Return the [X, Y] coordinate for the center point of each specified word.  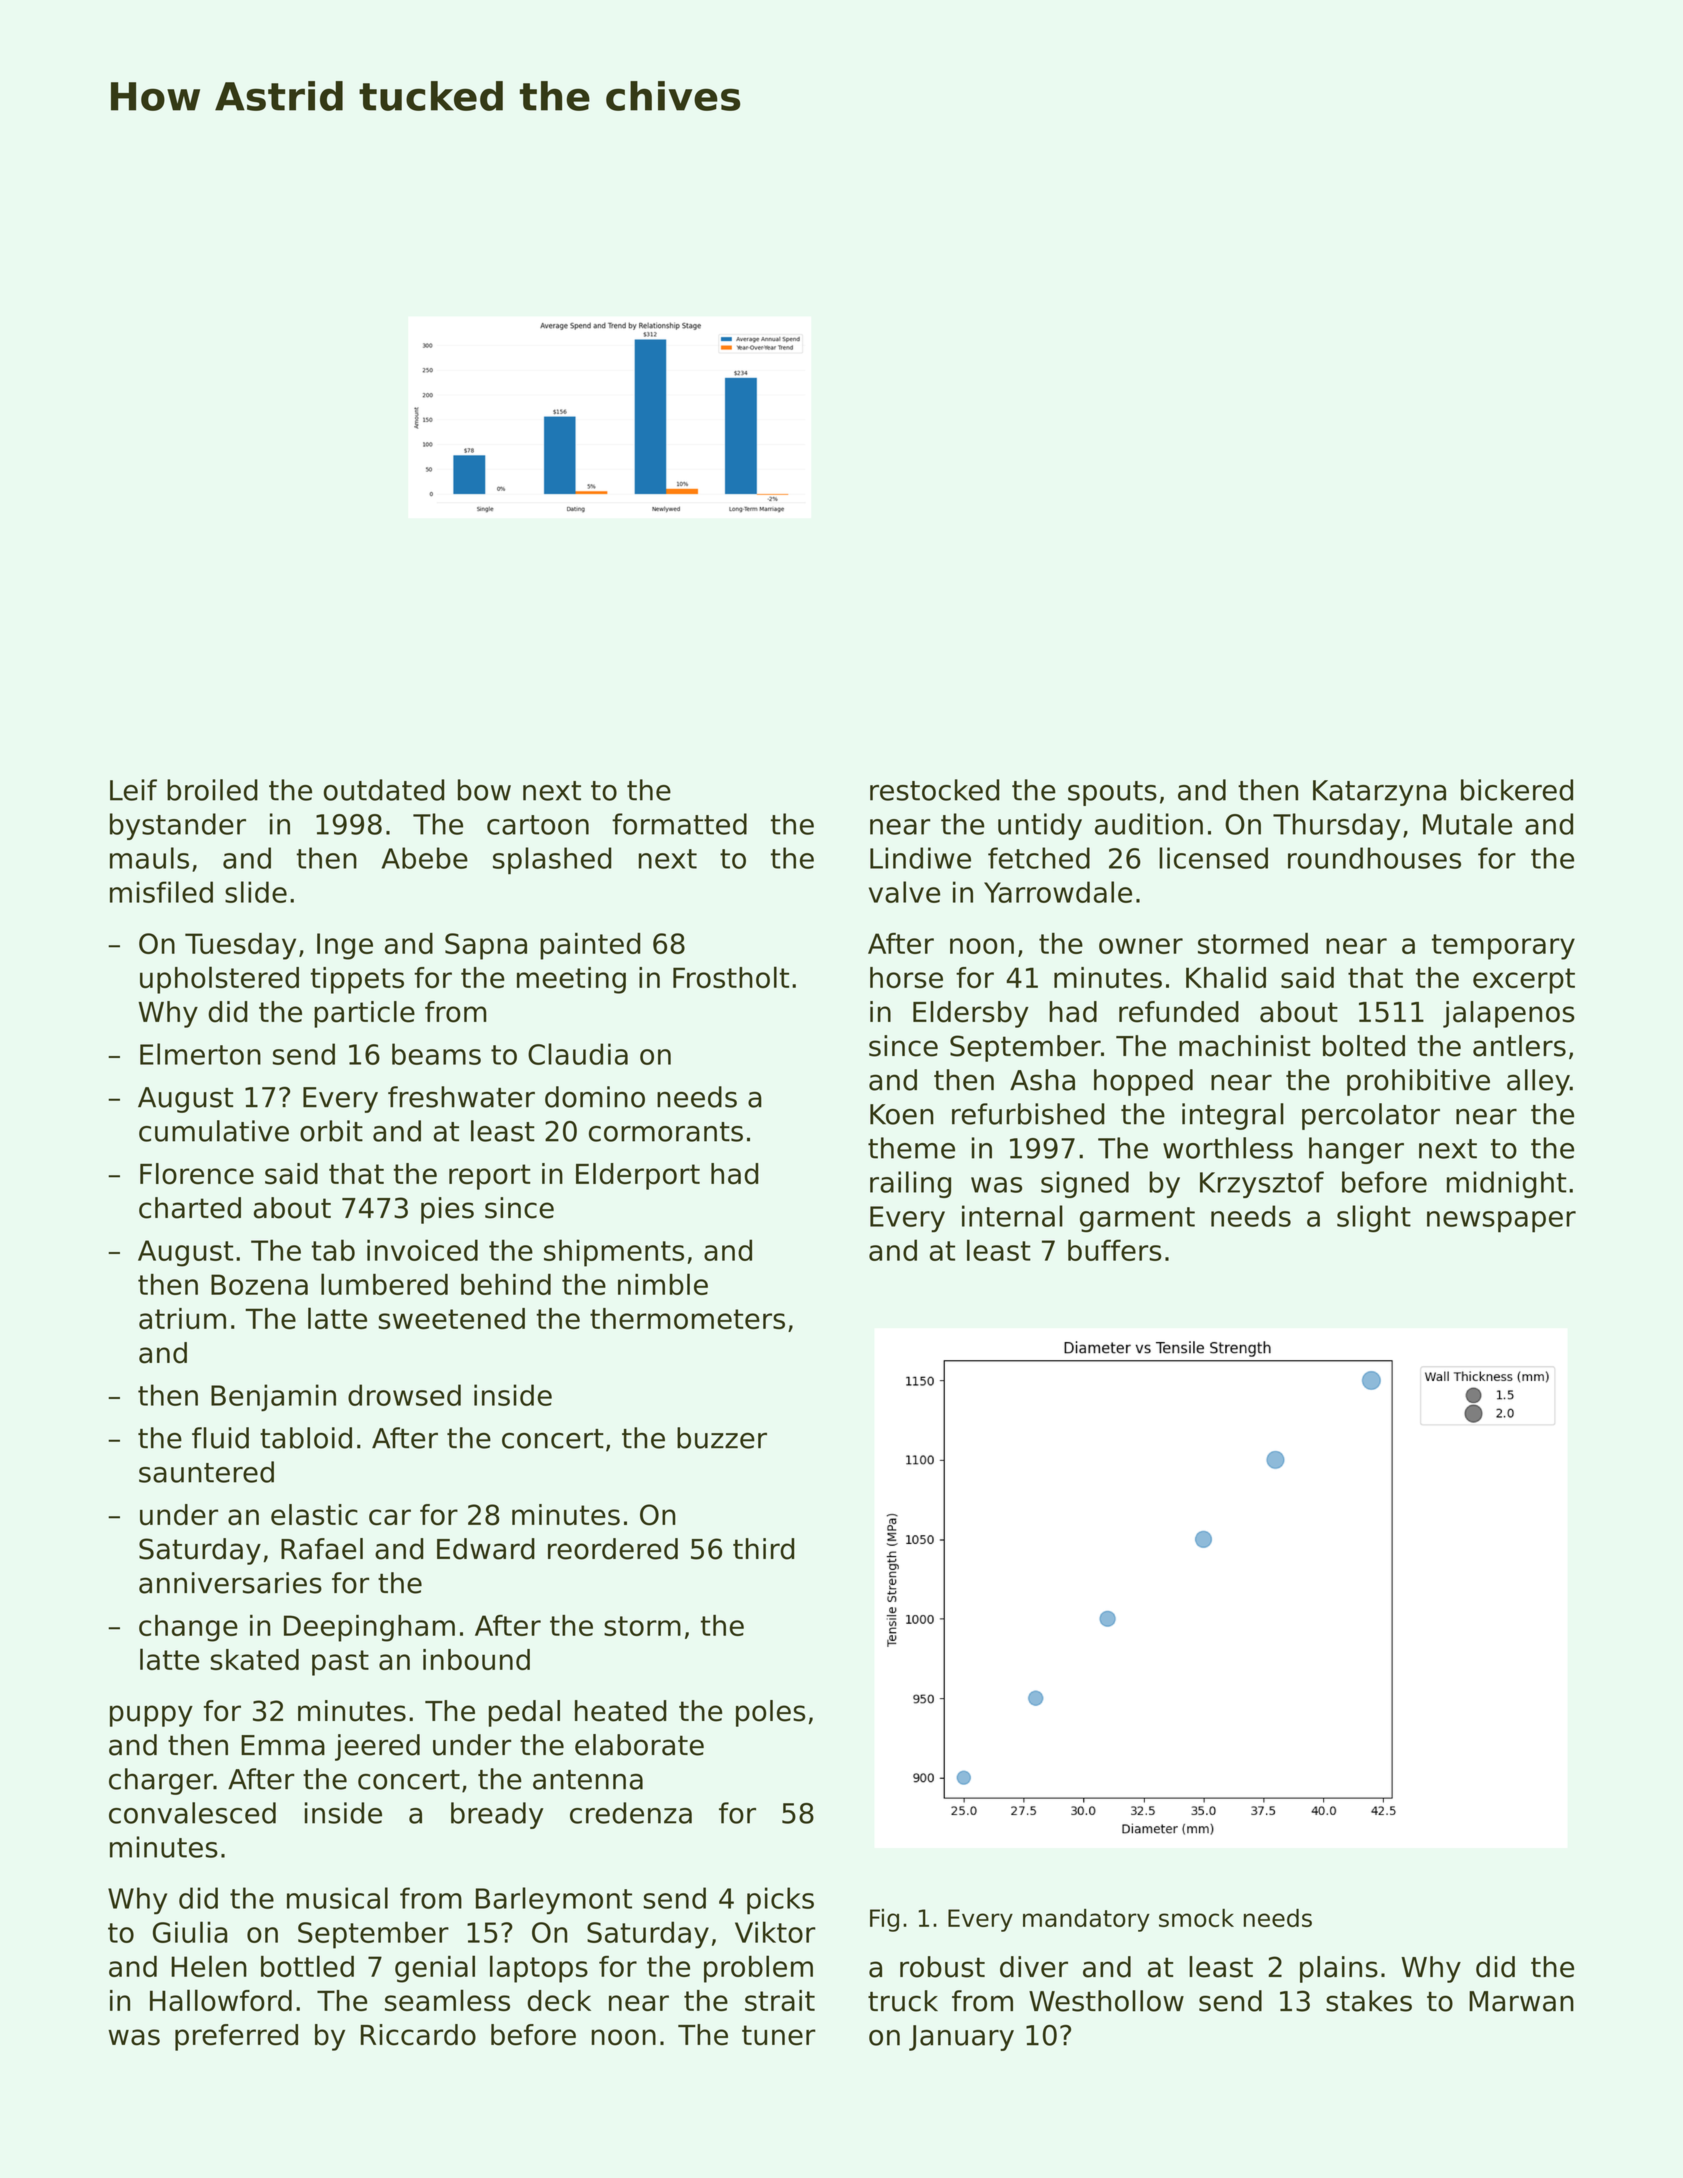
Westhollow [1106, 2001]
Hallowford [221, 2000]
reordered [613, 1549]
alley [1538, 1082]
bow [484, 790]
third [763, 1549]
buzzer [722, 1438]
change [188, 1628]
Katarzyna [1379, 793]
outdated [384, 790]
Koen [901, 1114]
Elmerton [200, 1054]
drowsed [404, 1395]
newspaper [1501, 1222]
